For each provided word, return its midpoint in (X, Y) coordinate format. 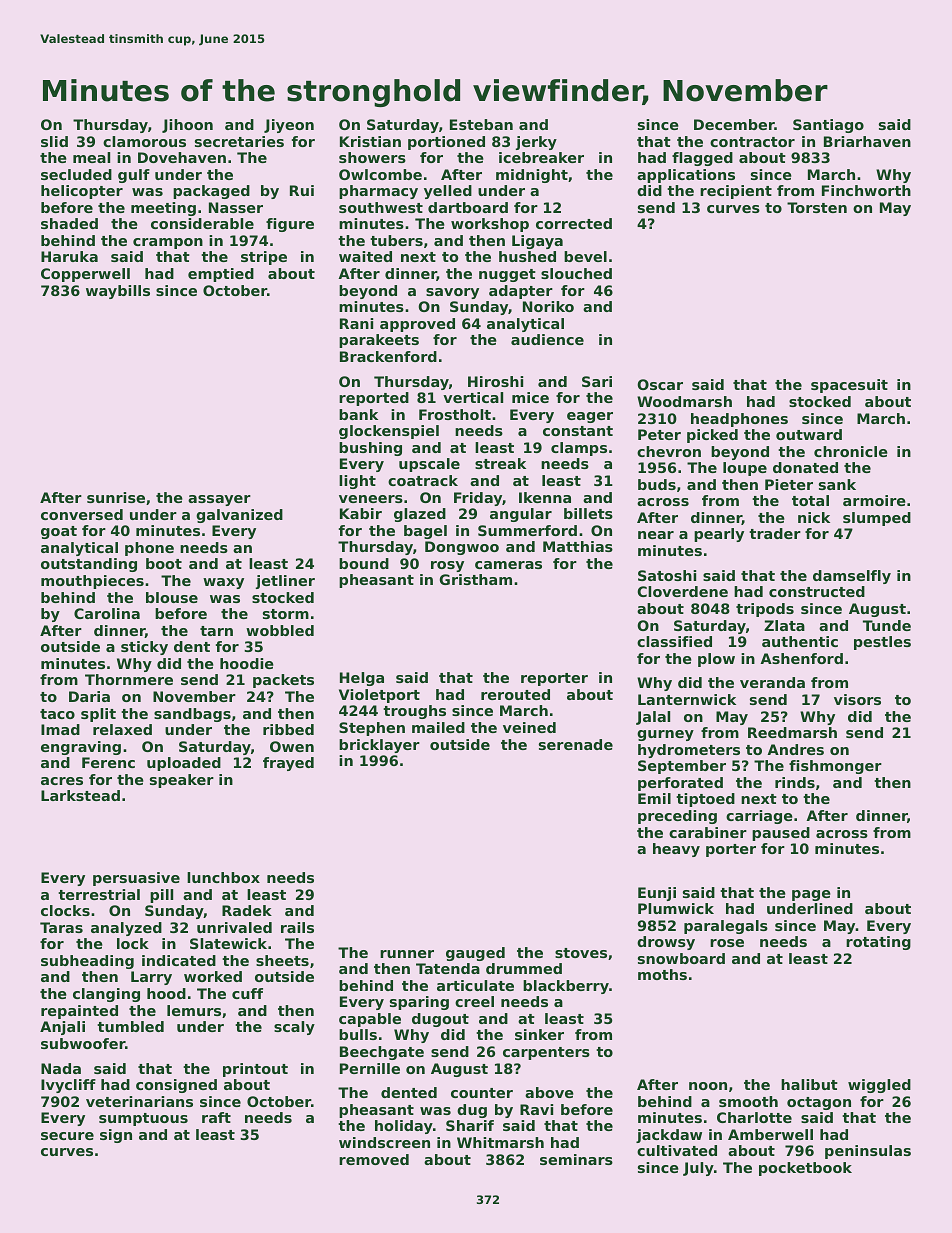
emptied (221, 275)
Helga (362, 679)
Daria (89, 696)
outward (809, 434)
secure (67, 1136)
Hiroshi (495, 381)
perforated (680, 784)
